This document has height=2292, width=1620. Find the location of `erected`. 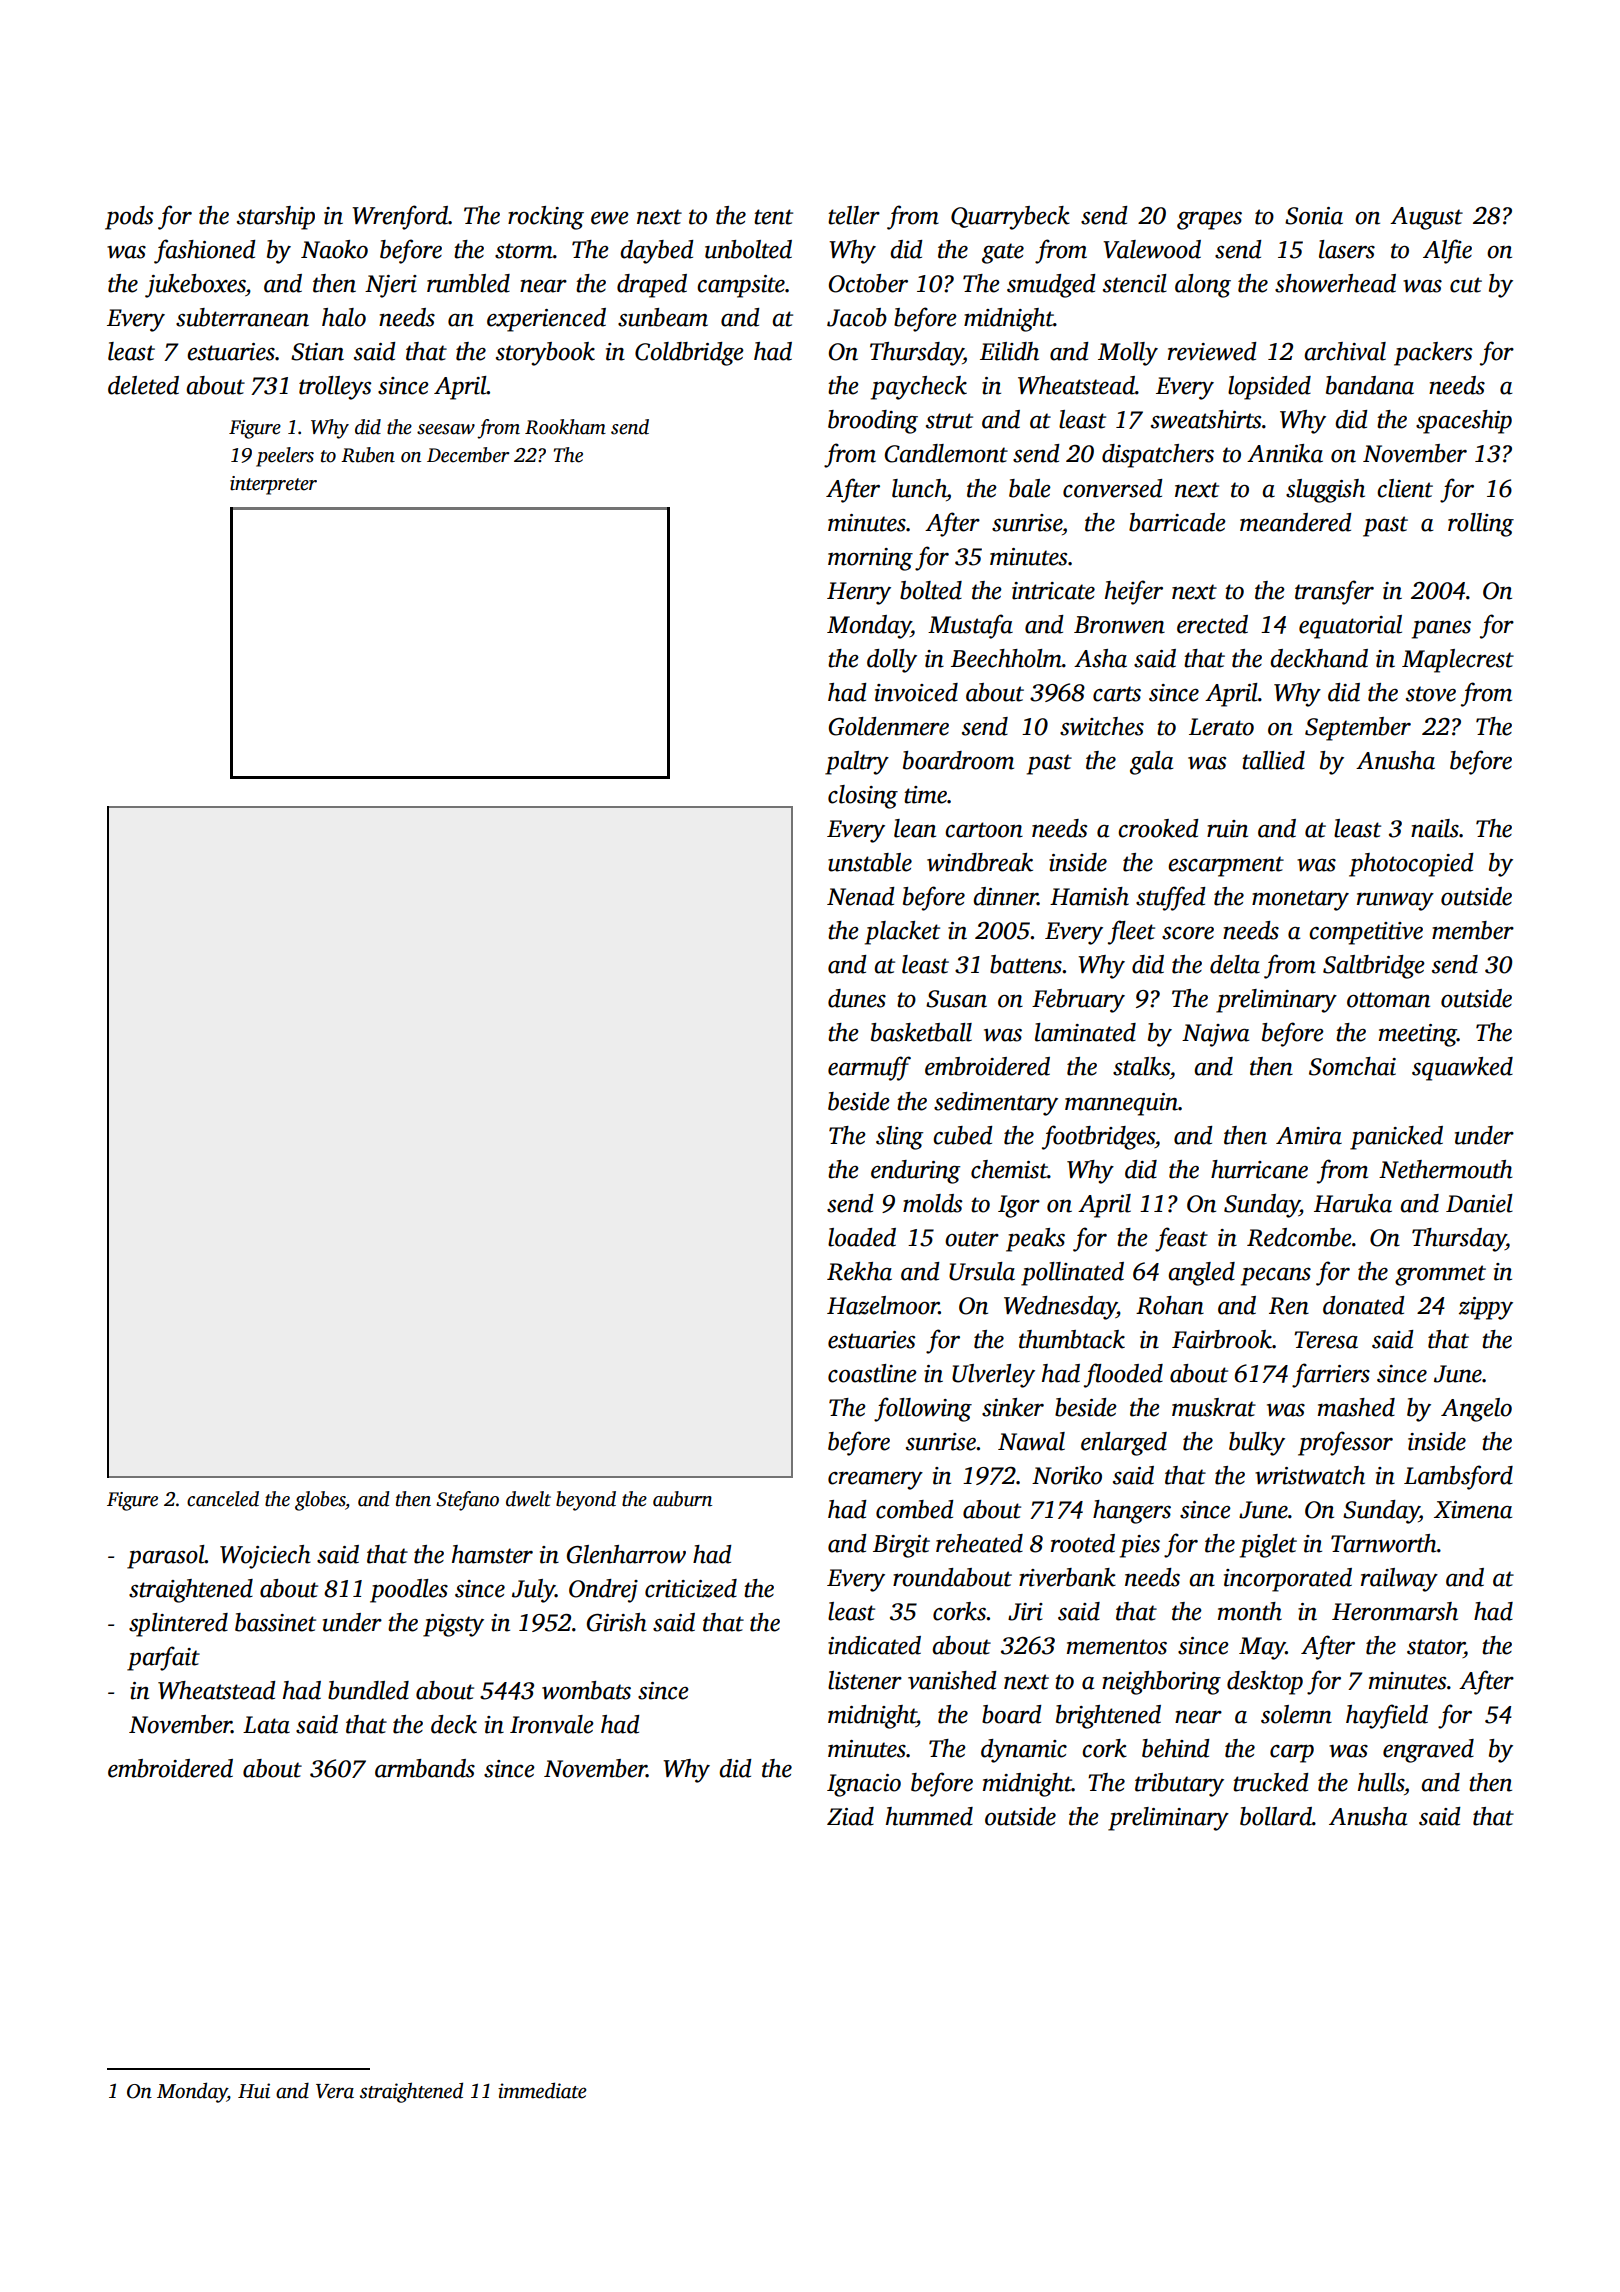

erected is located at coordinates (1212, 624).
